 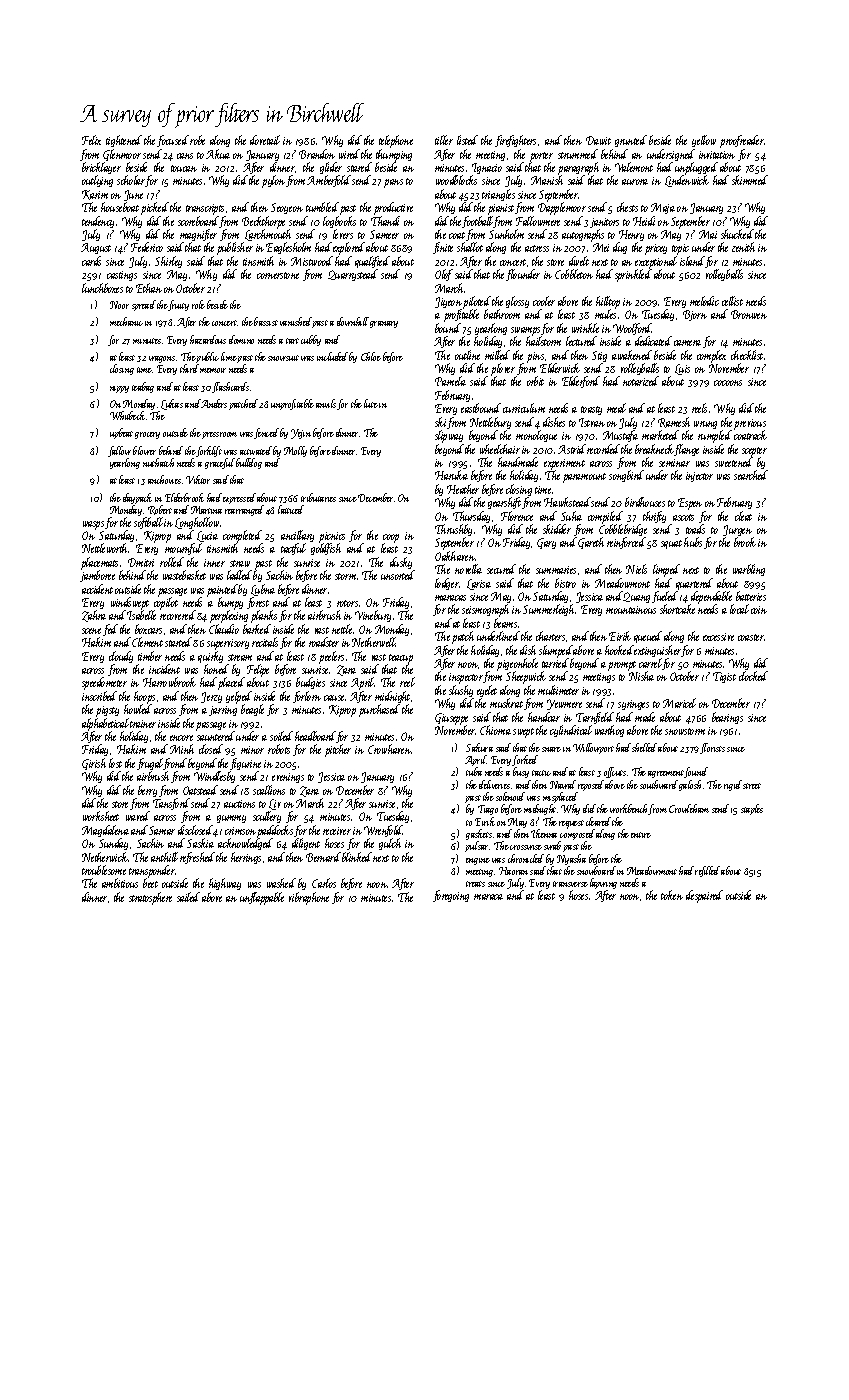 I want to click on Elderford, so click(x=581, y=382).
